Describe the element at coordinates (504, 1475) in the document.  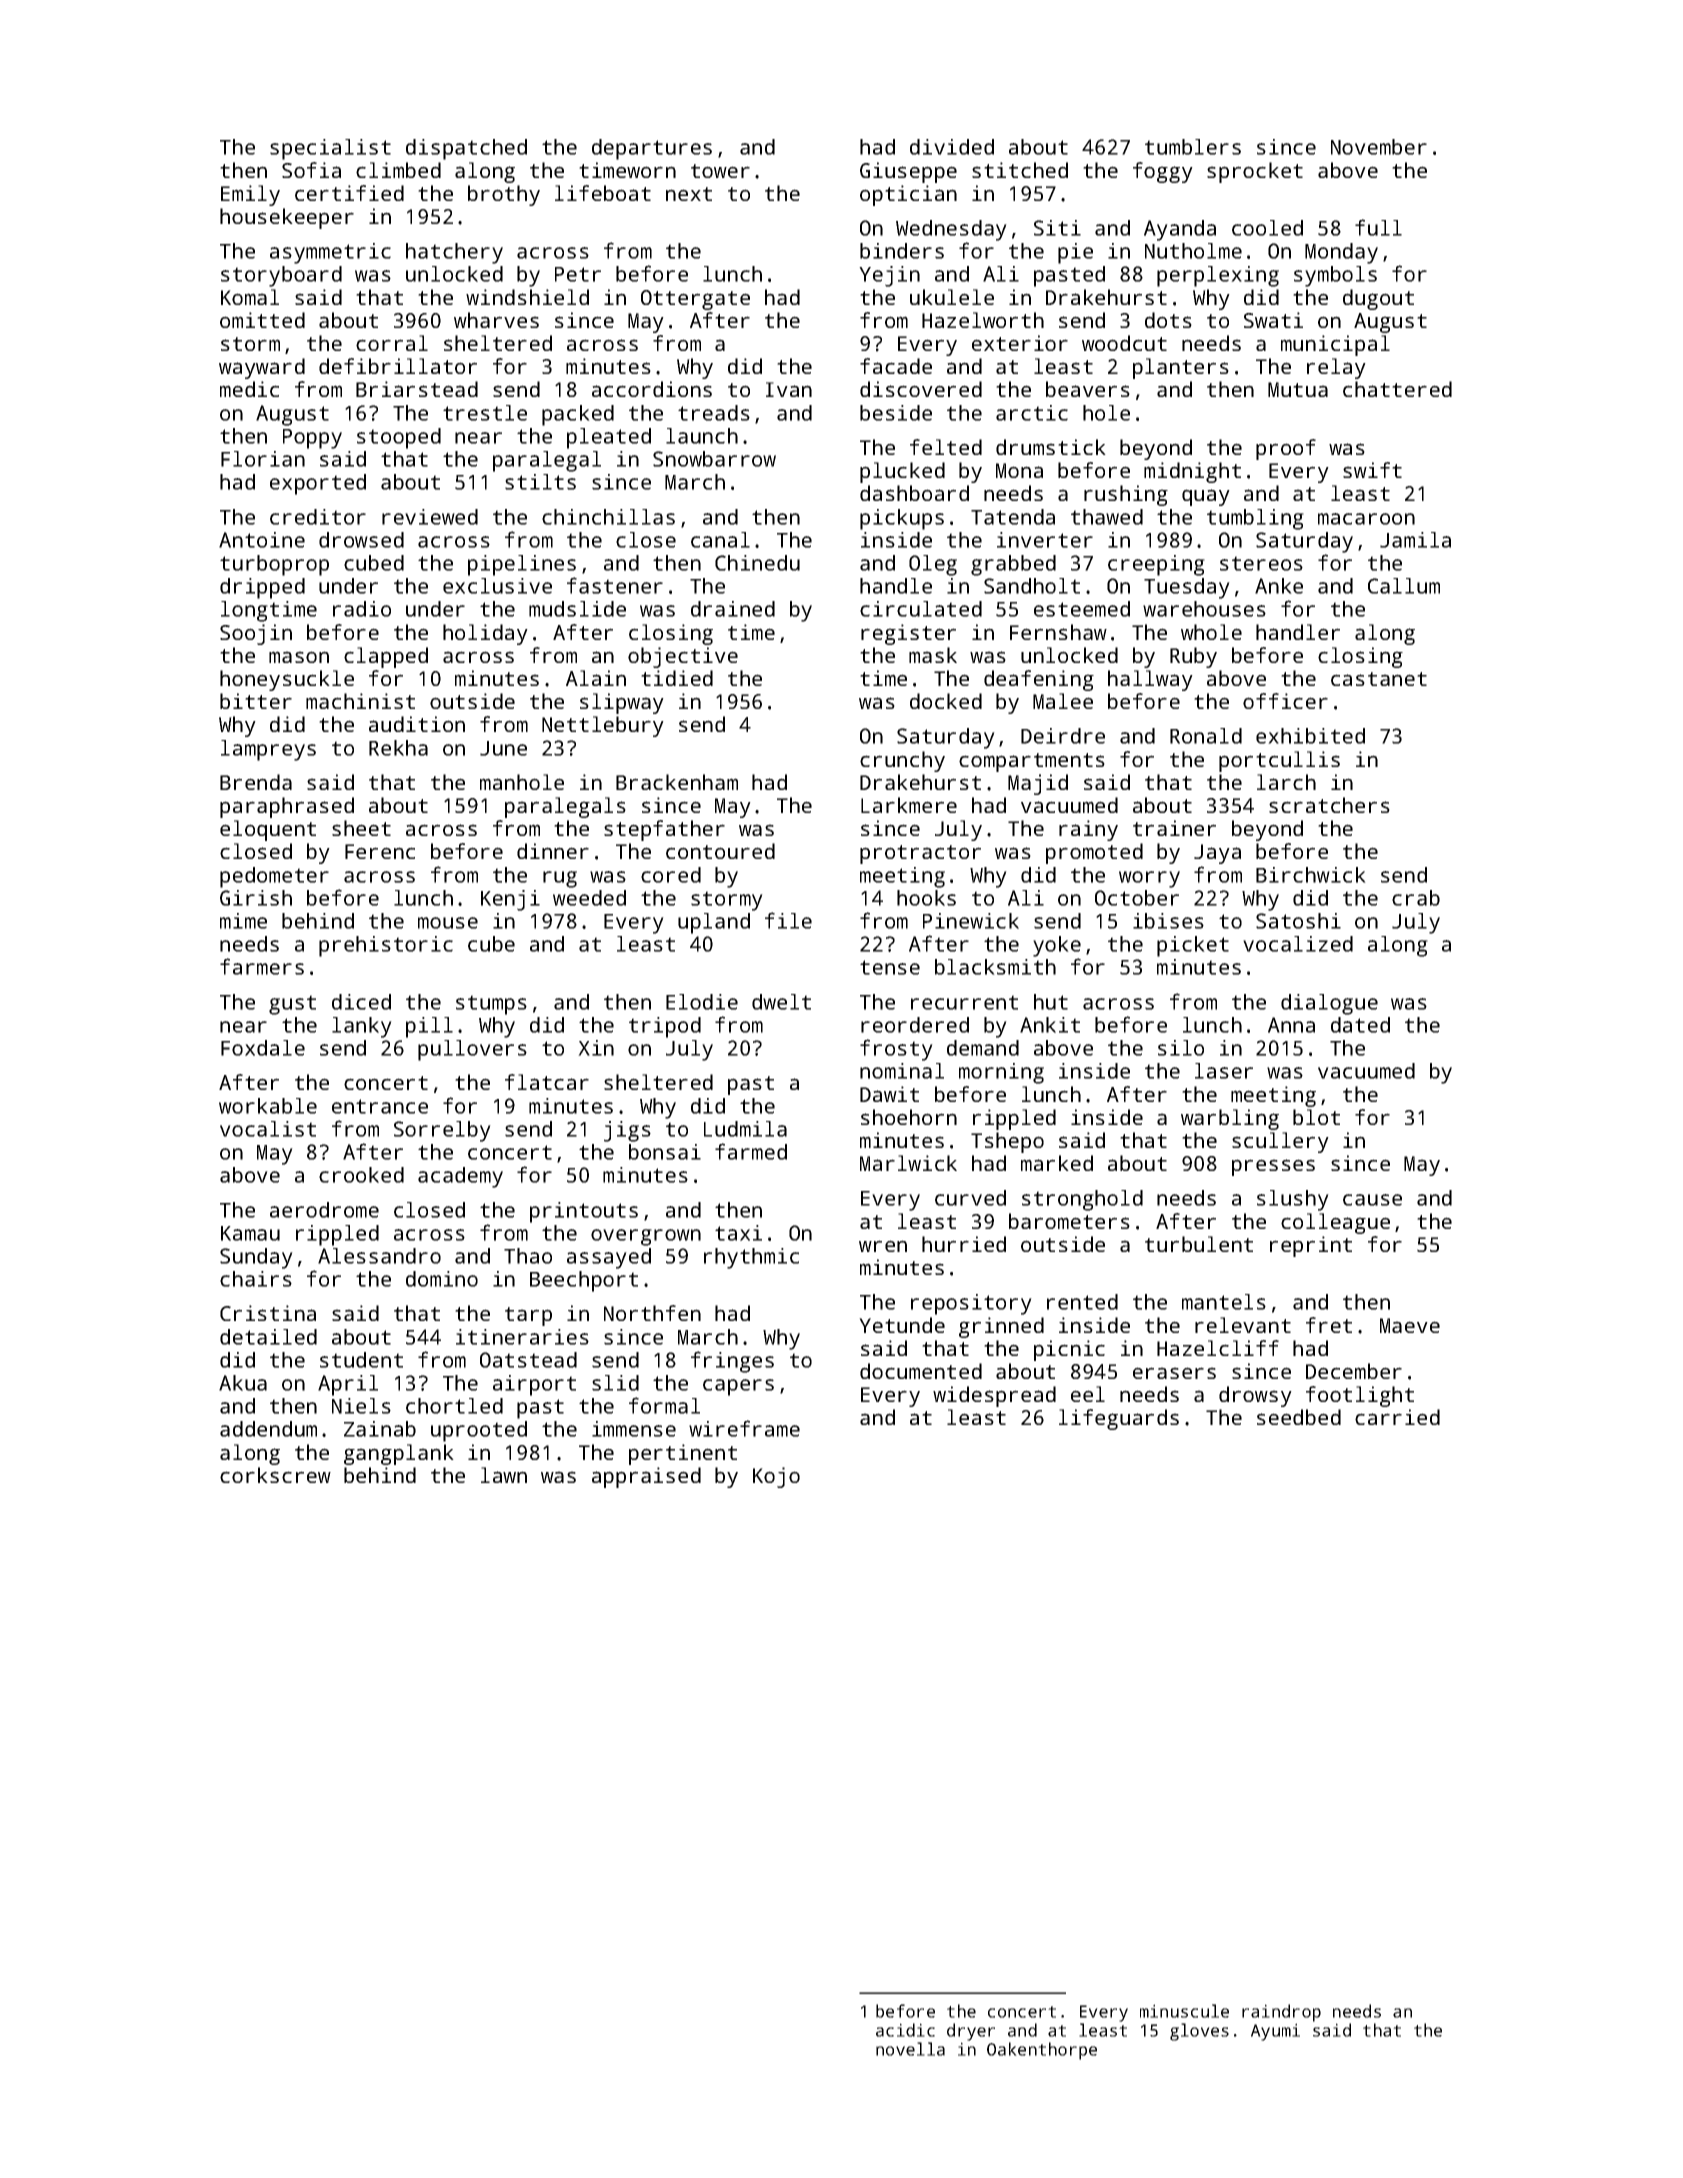
I see `lawn` at that location.
